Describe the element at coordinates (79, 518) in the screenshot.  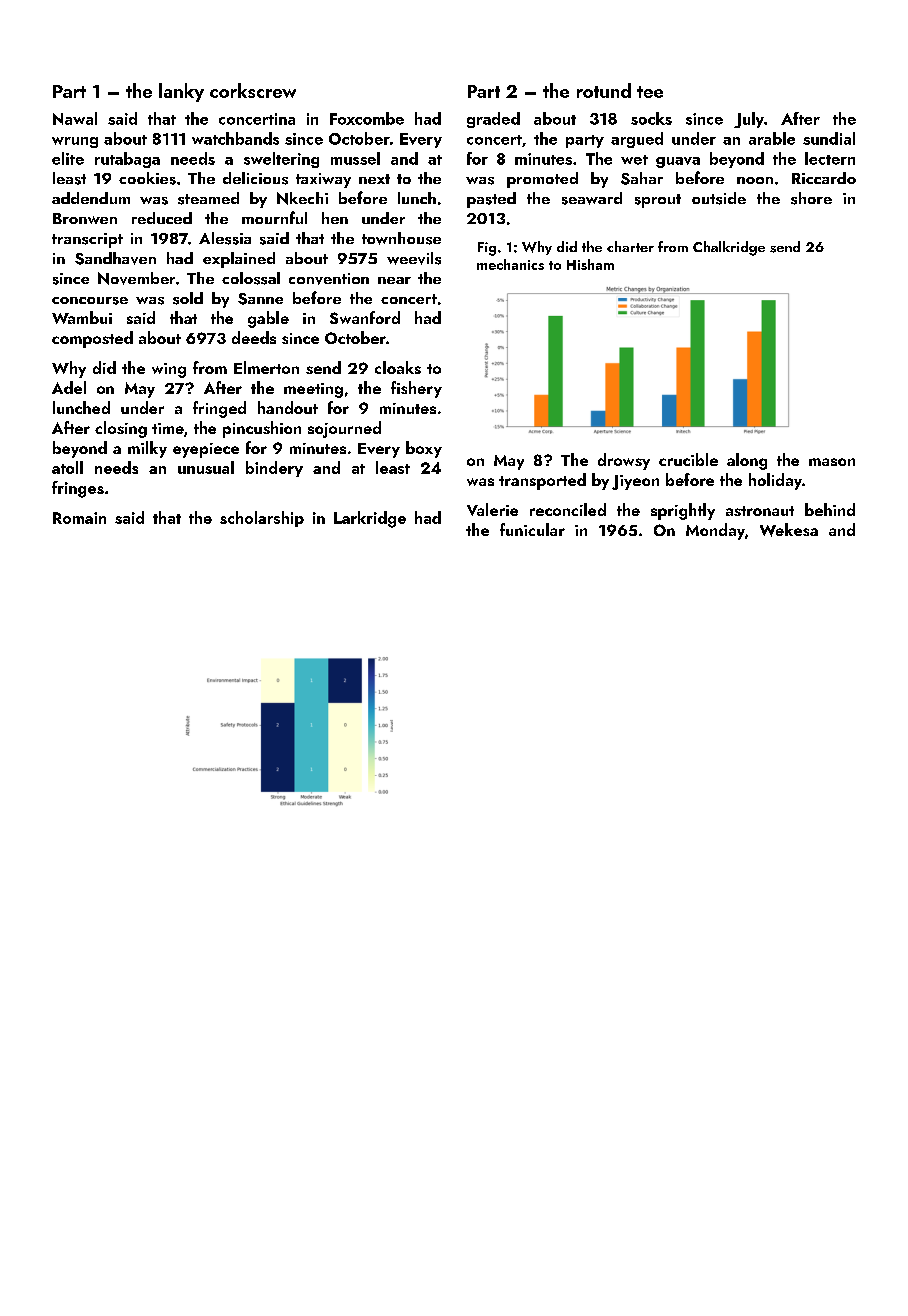
I see `Romain` at that location.
